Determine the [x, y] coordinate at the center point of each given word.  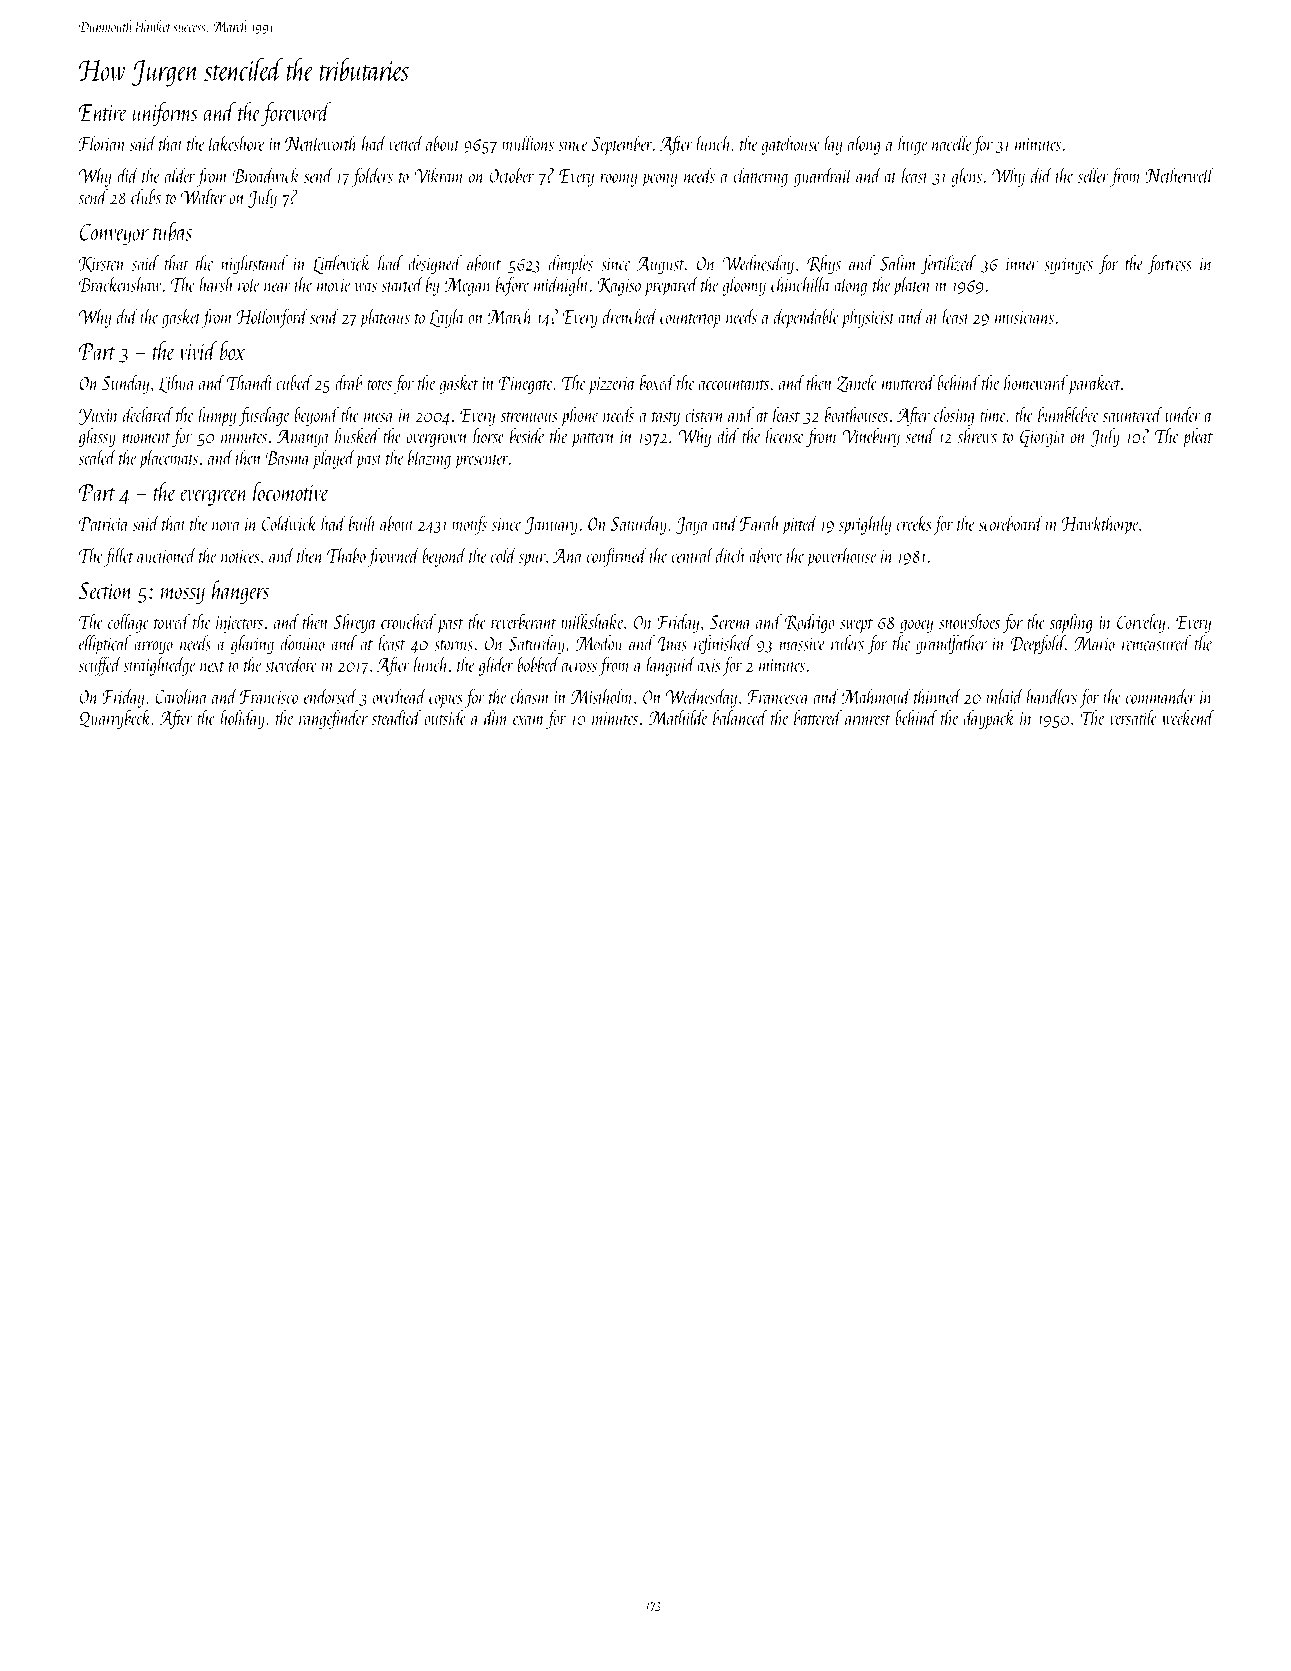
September [622, 145]
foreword [296, 114]
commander [1161, 696]
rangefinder [333, 719]
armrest [867, 720]
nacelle [952, 143]
